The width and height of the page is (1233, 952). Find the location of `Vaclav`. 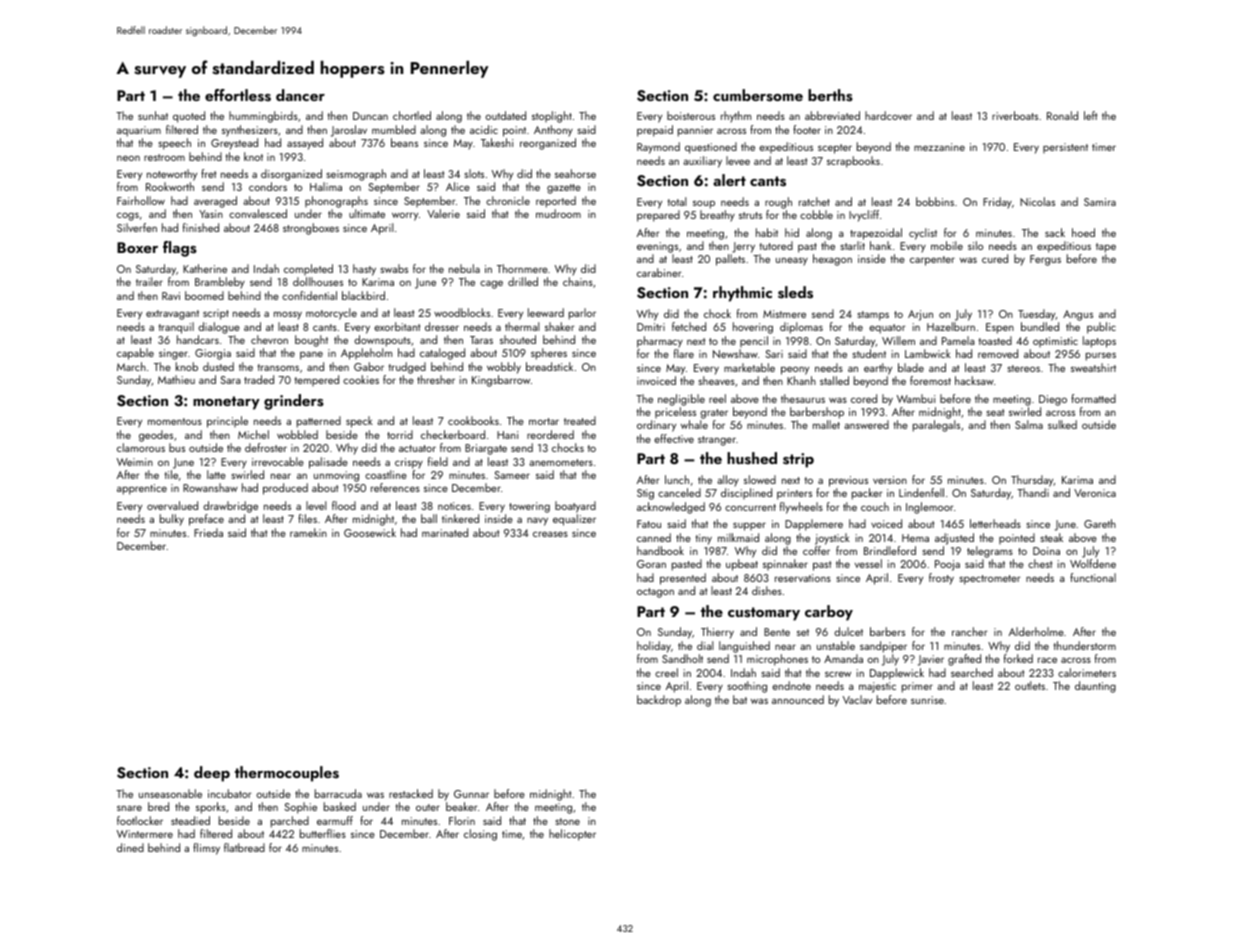

Vaclav is located at coordinates (857, 699).
